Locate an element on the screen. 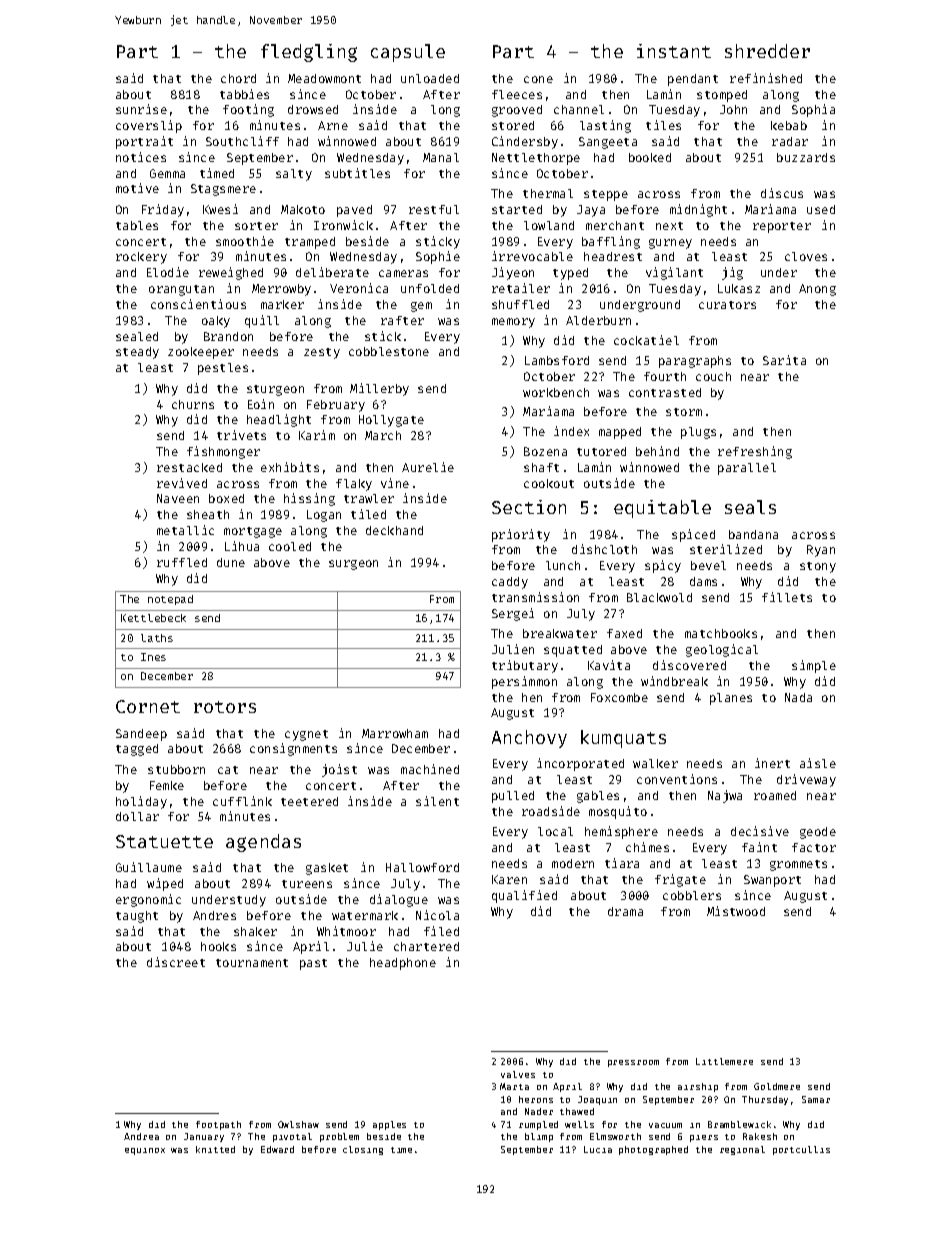 The image size is (952, 1233). Sophia is located at coordinates (813, 110).
